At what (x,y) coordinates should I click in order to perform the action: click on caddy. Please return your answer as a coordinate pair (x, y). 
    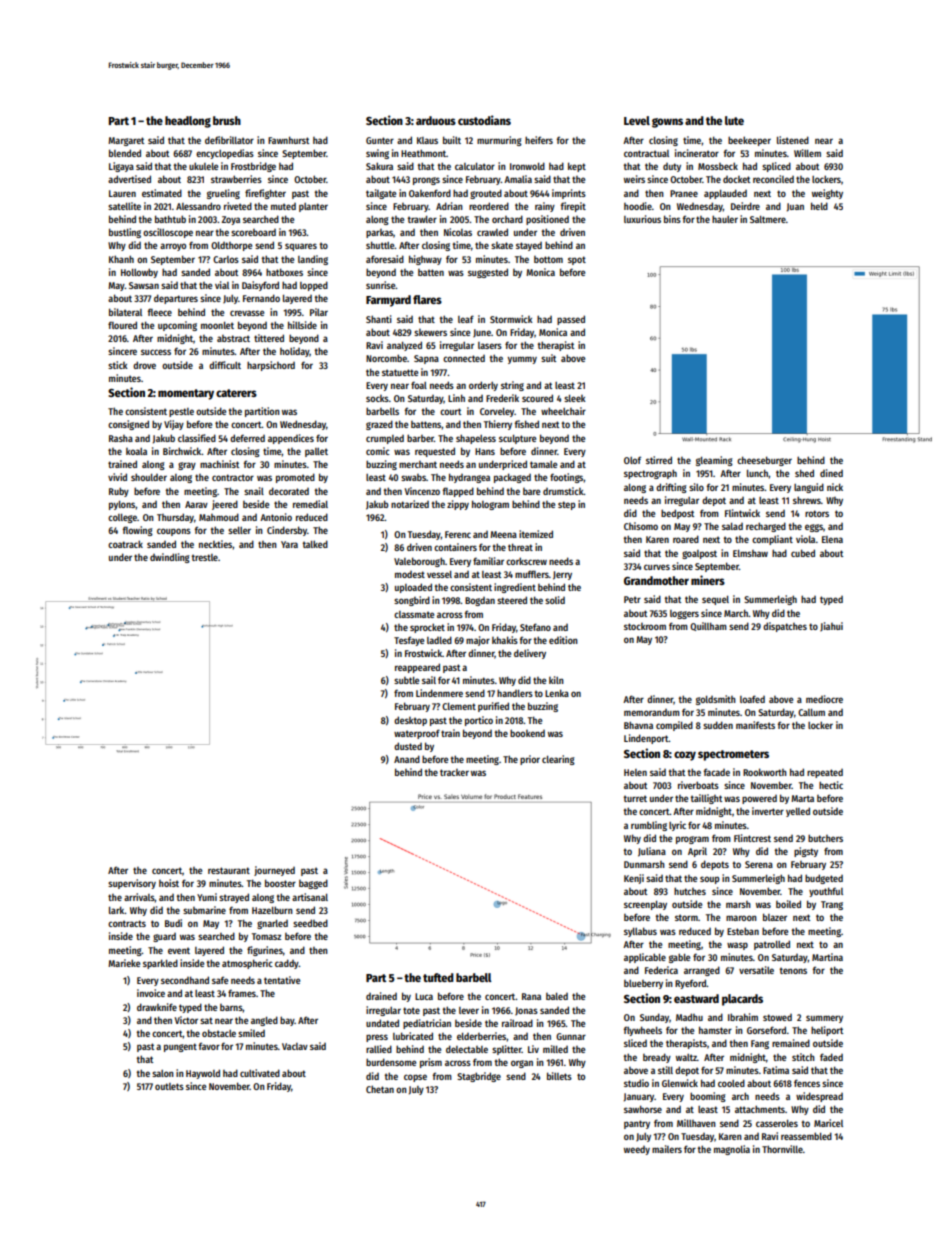
    Looking at the image, I should click on (287, 964).
